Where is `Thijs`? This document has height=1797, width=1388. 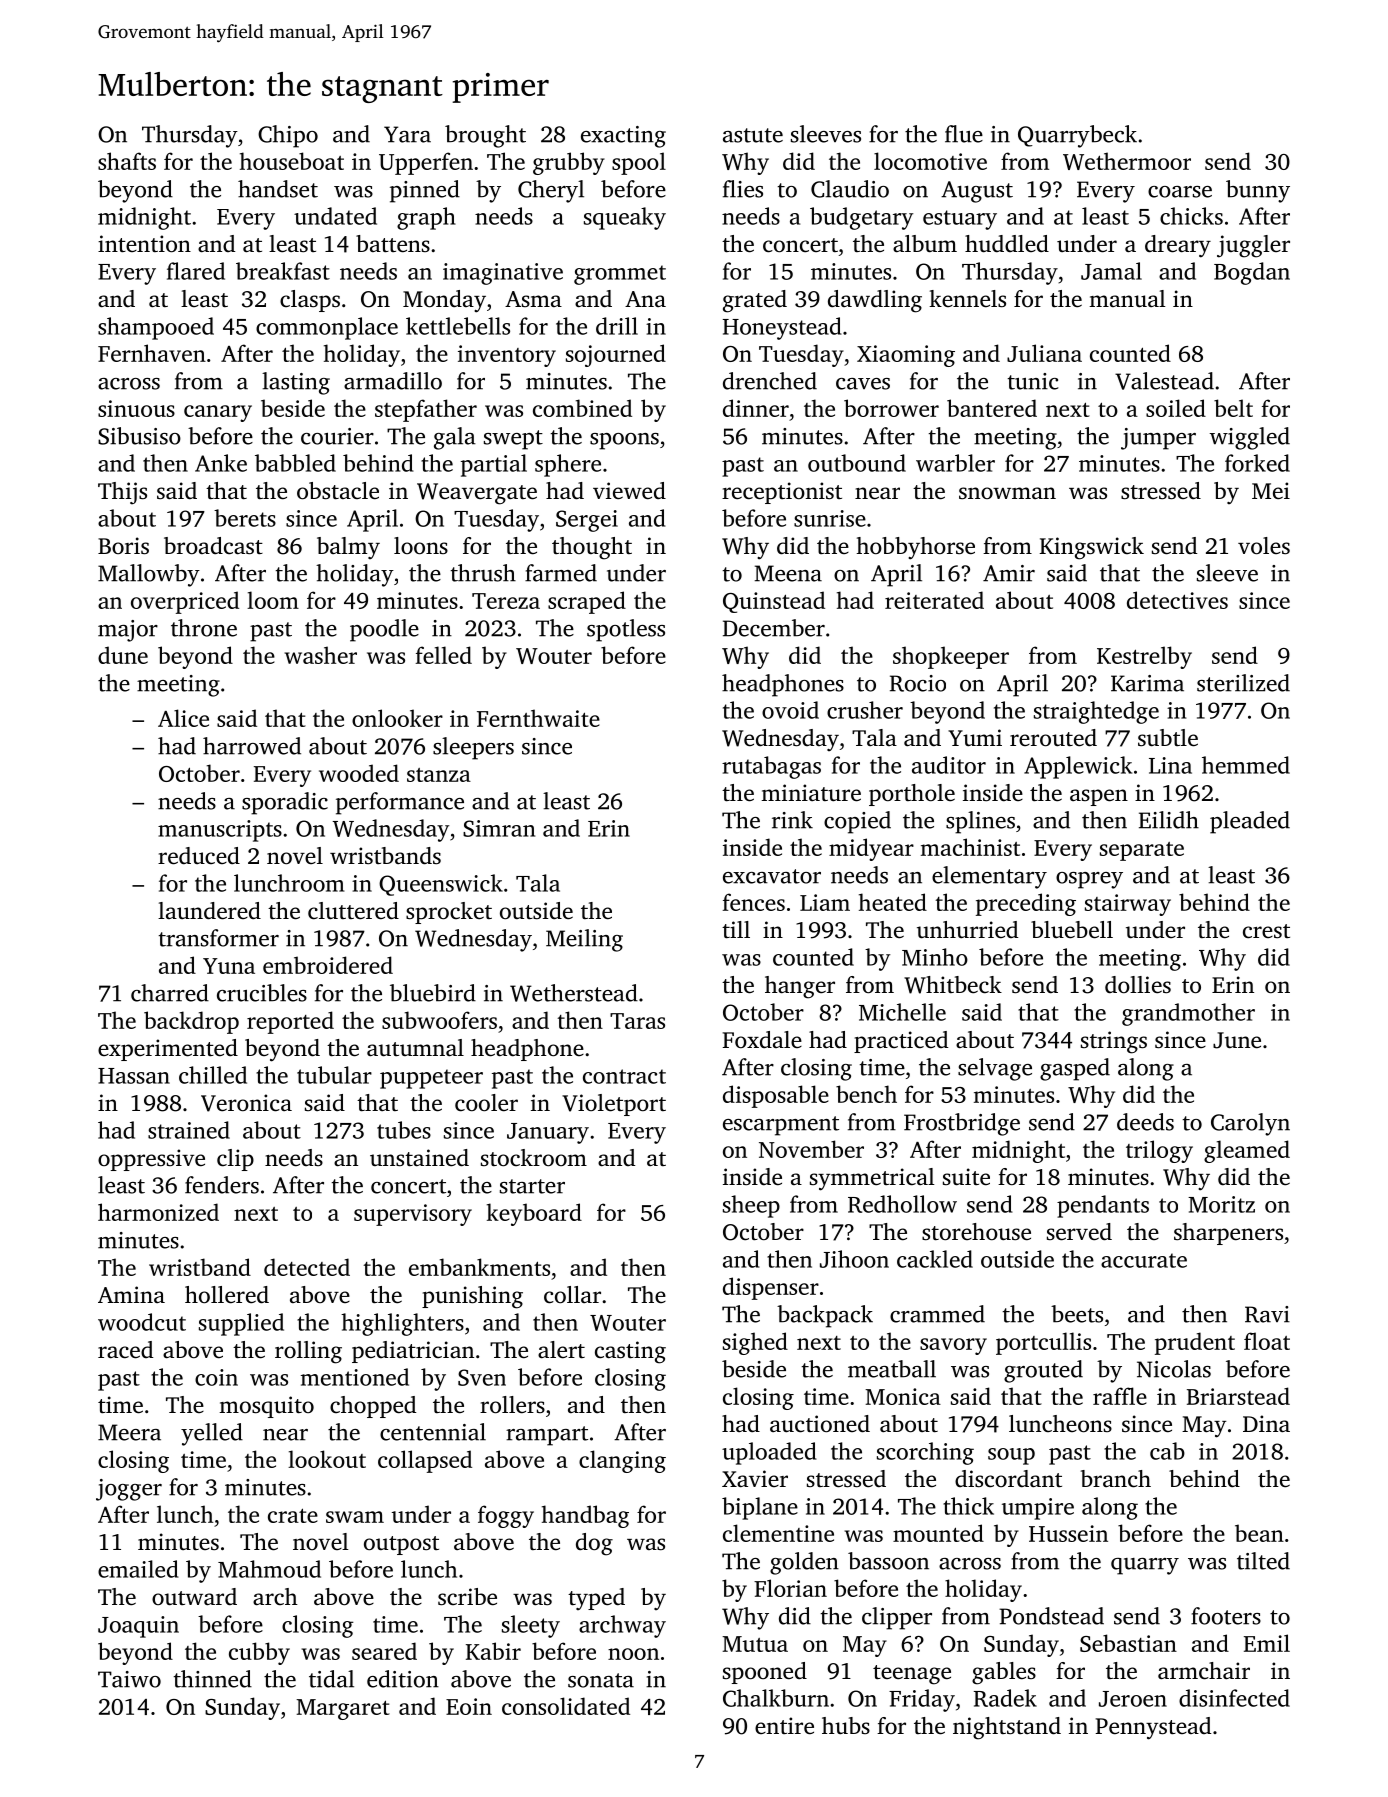 Thijs is located at coordinates (122, 493).
